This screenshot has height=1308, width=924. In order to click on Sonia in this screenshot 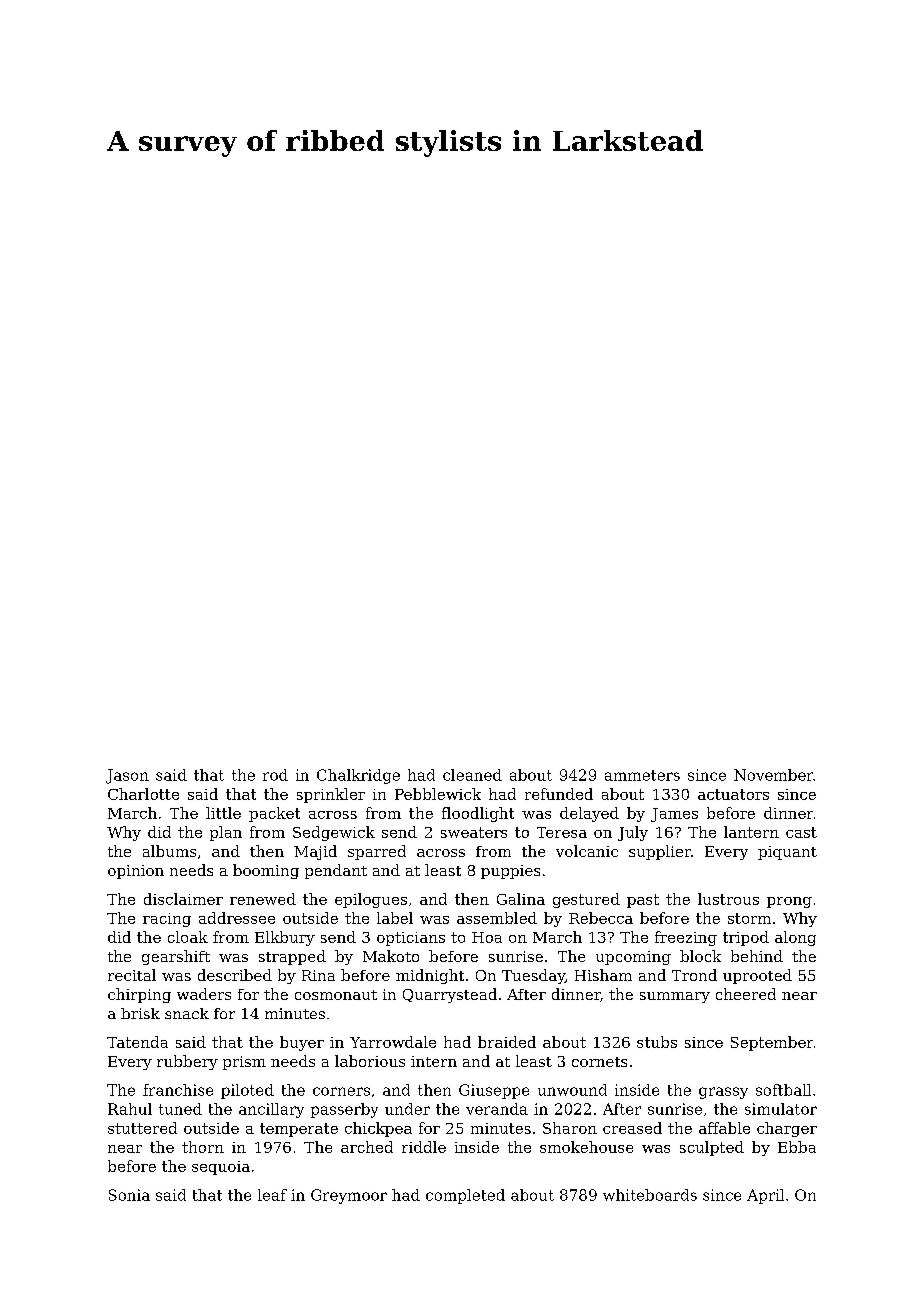, I will do `click(129, 1195)`.
